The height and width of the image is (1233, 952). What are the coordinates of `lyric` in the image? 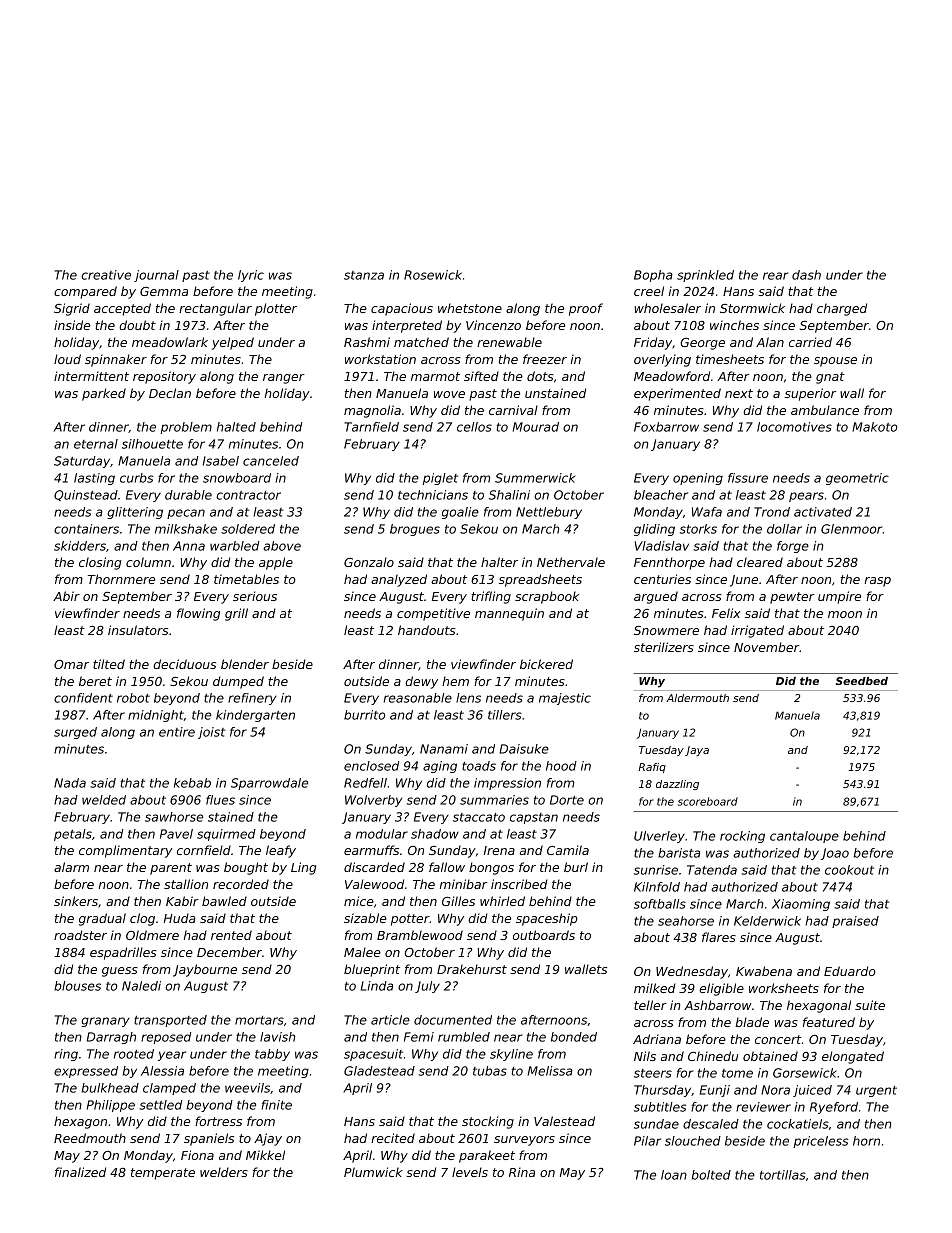 It's located at (251, 276).
